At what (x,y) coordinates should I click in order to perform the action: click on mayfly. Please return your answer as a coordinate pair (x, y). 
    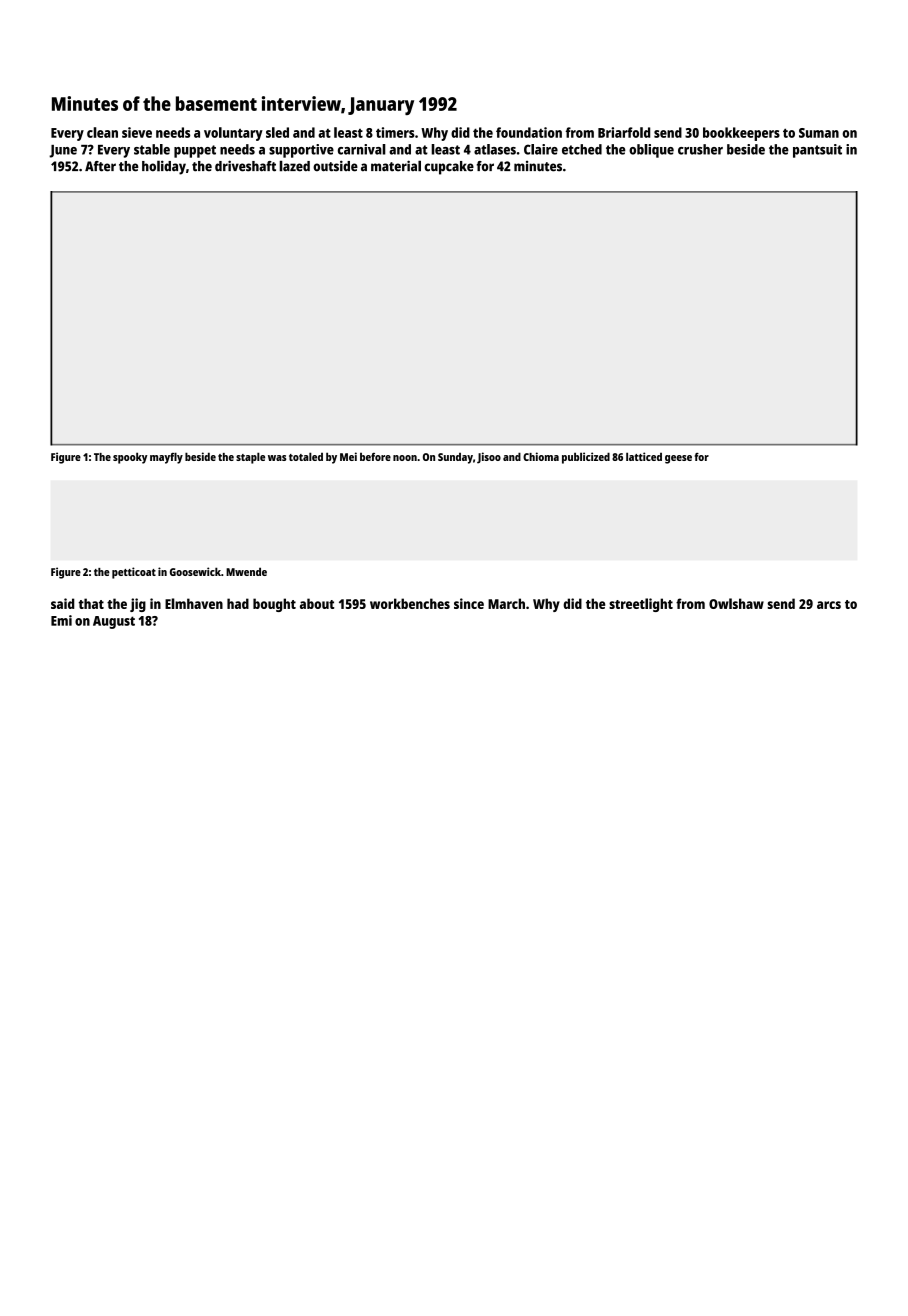
    Looking at the image, I should click on (166, 458).
